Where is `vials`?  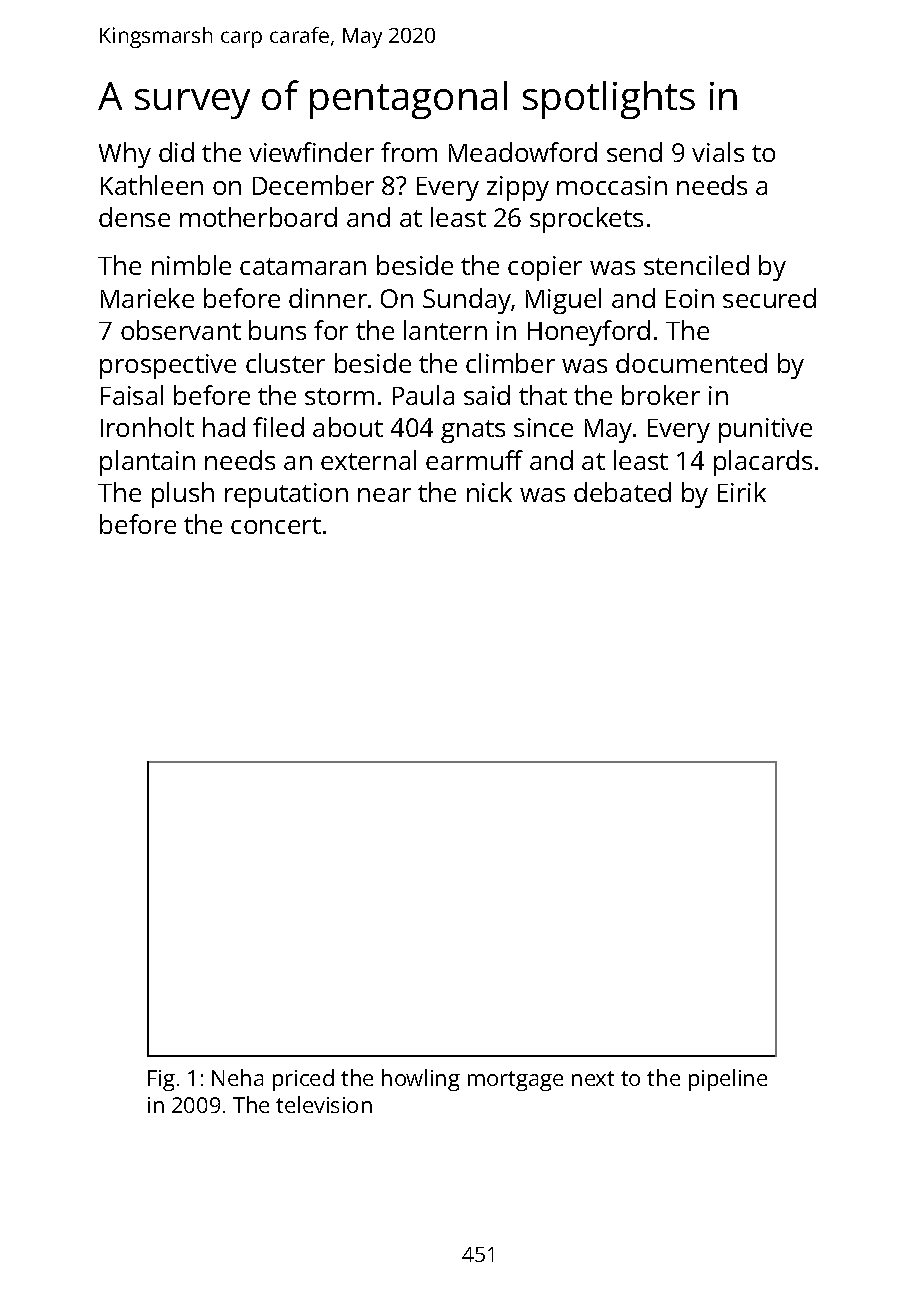 vials is located at coordinates (718, 152).
